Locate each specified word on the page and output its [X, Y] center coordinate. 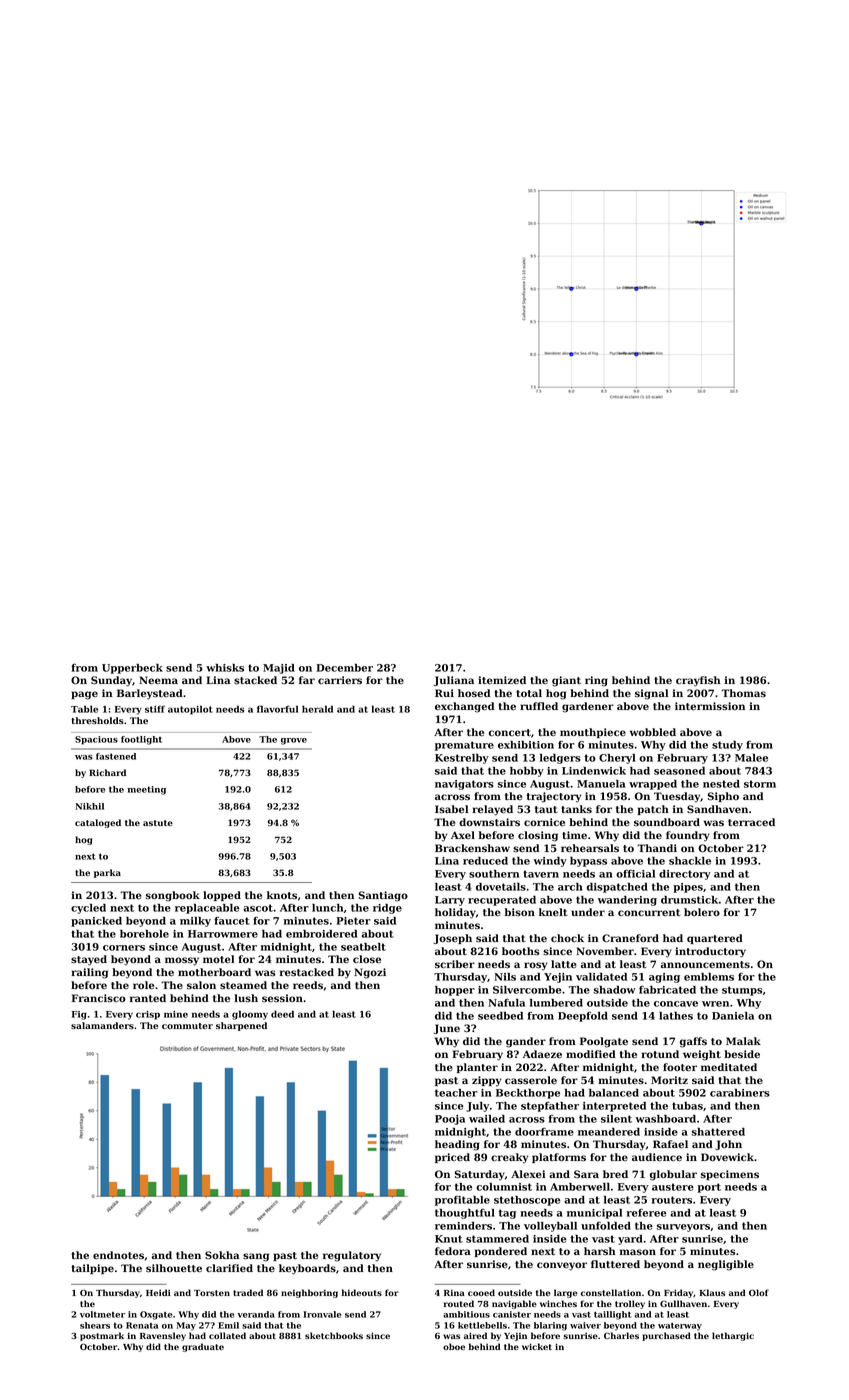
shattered [718, 1132]
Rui [444, 693]
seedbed [500, 1016]
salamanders [102, 1025]
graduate [203, 1347]
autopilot [190, 710]
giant [566, 681]
